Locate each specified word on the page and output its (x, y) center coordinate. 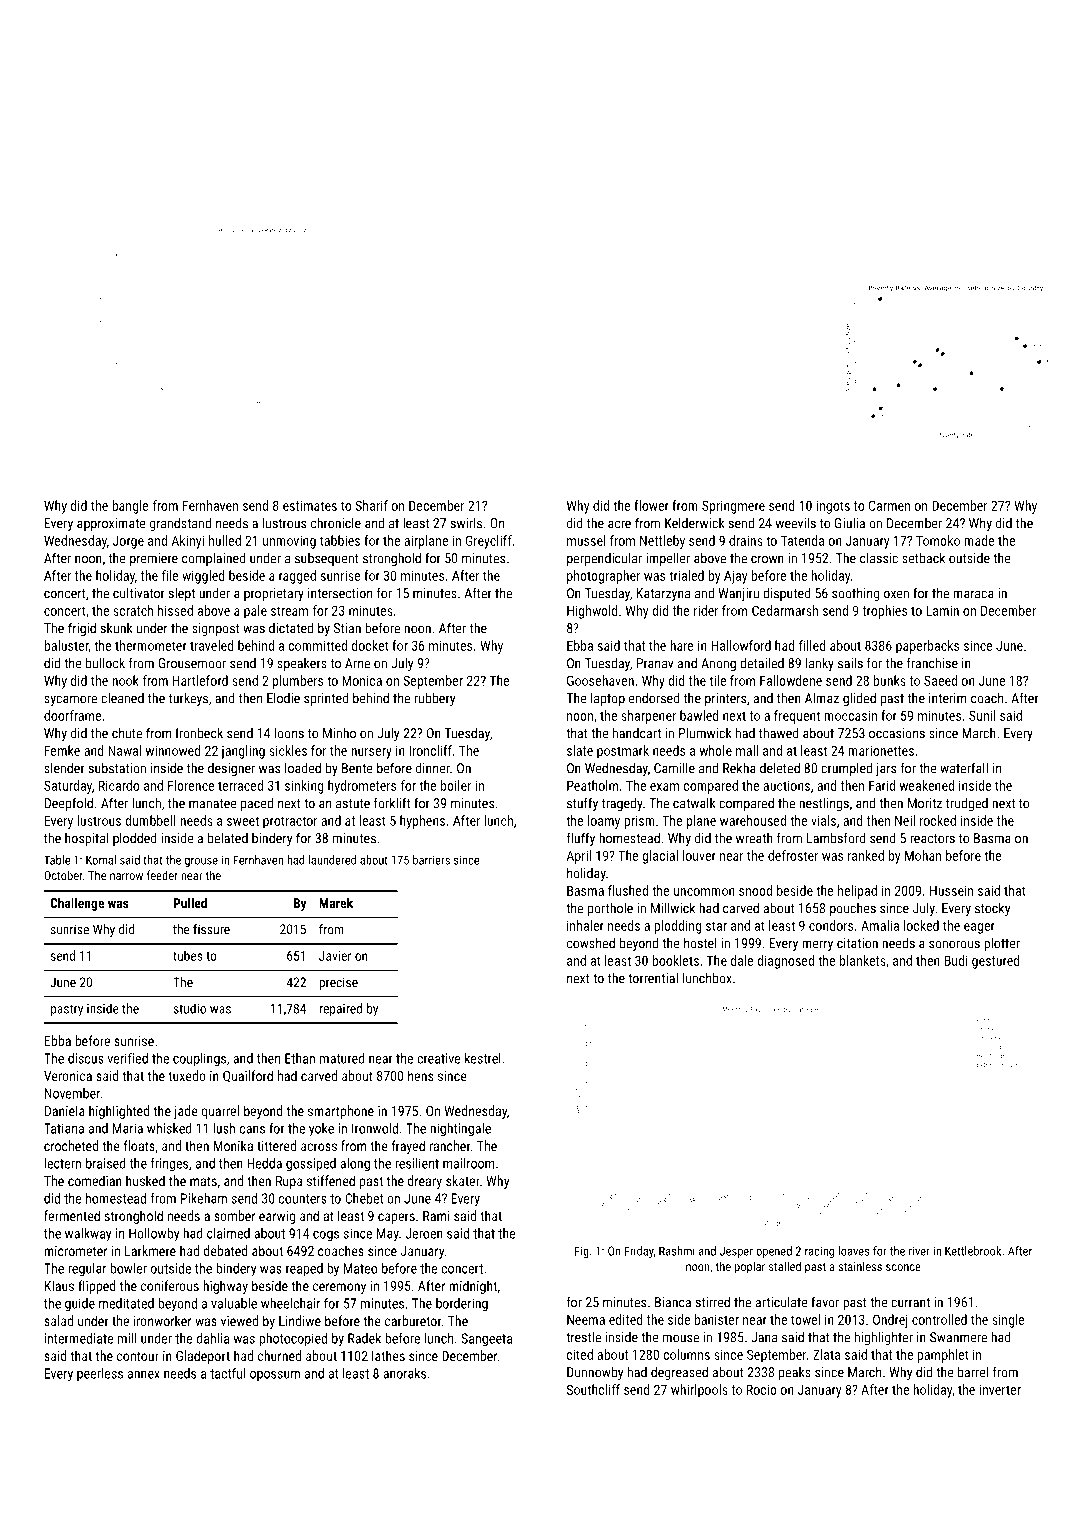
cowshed (591, 943)
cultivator (139, 593)
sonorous (954, 944)
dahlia (213, 1338)
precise (338, 983)
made (979, 540)
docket (370, 645)
